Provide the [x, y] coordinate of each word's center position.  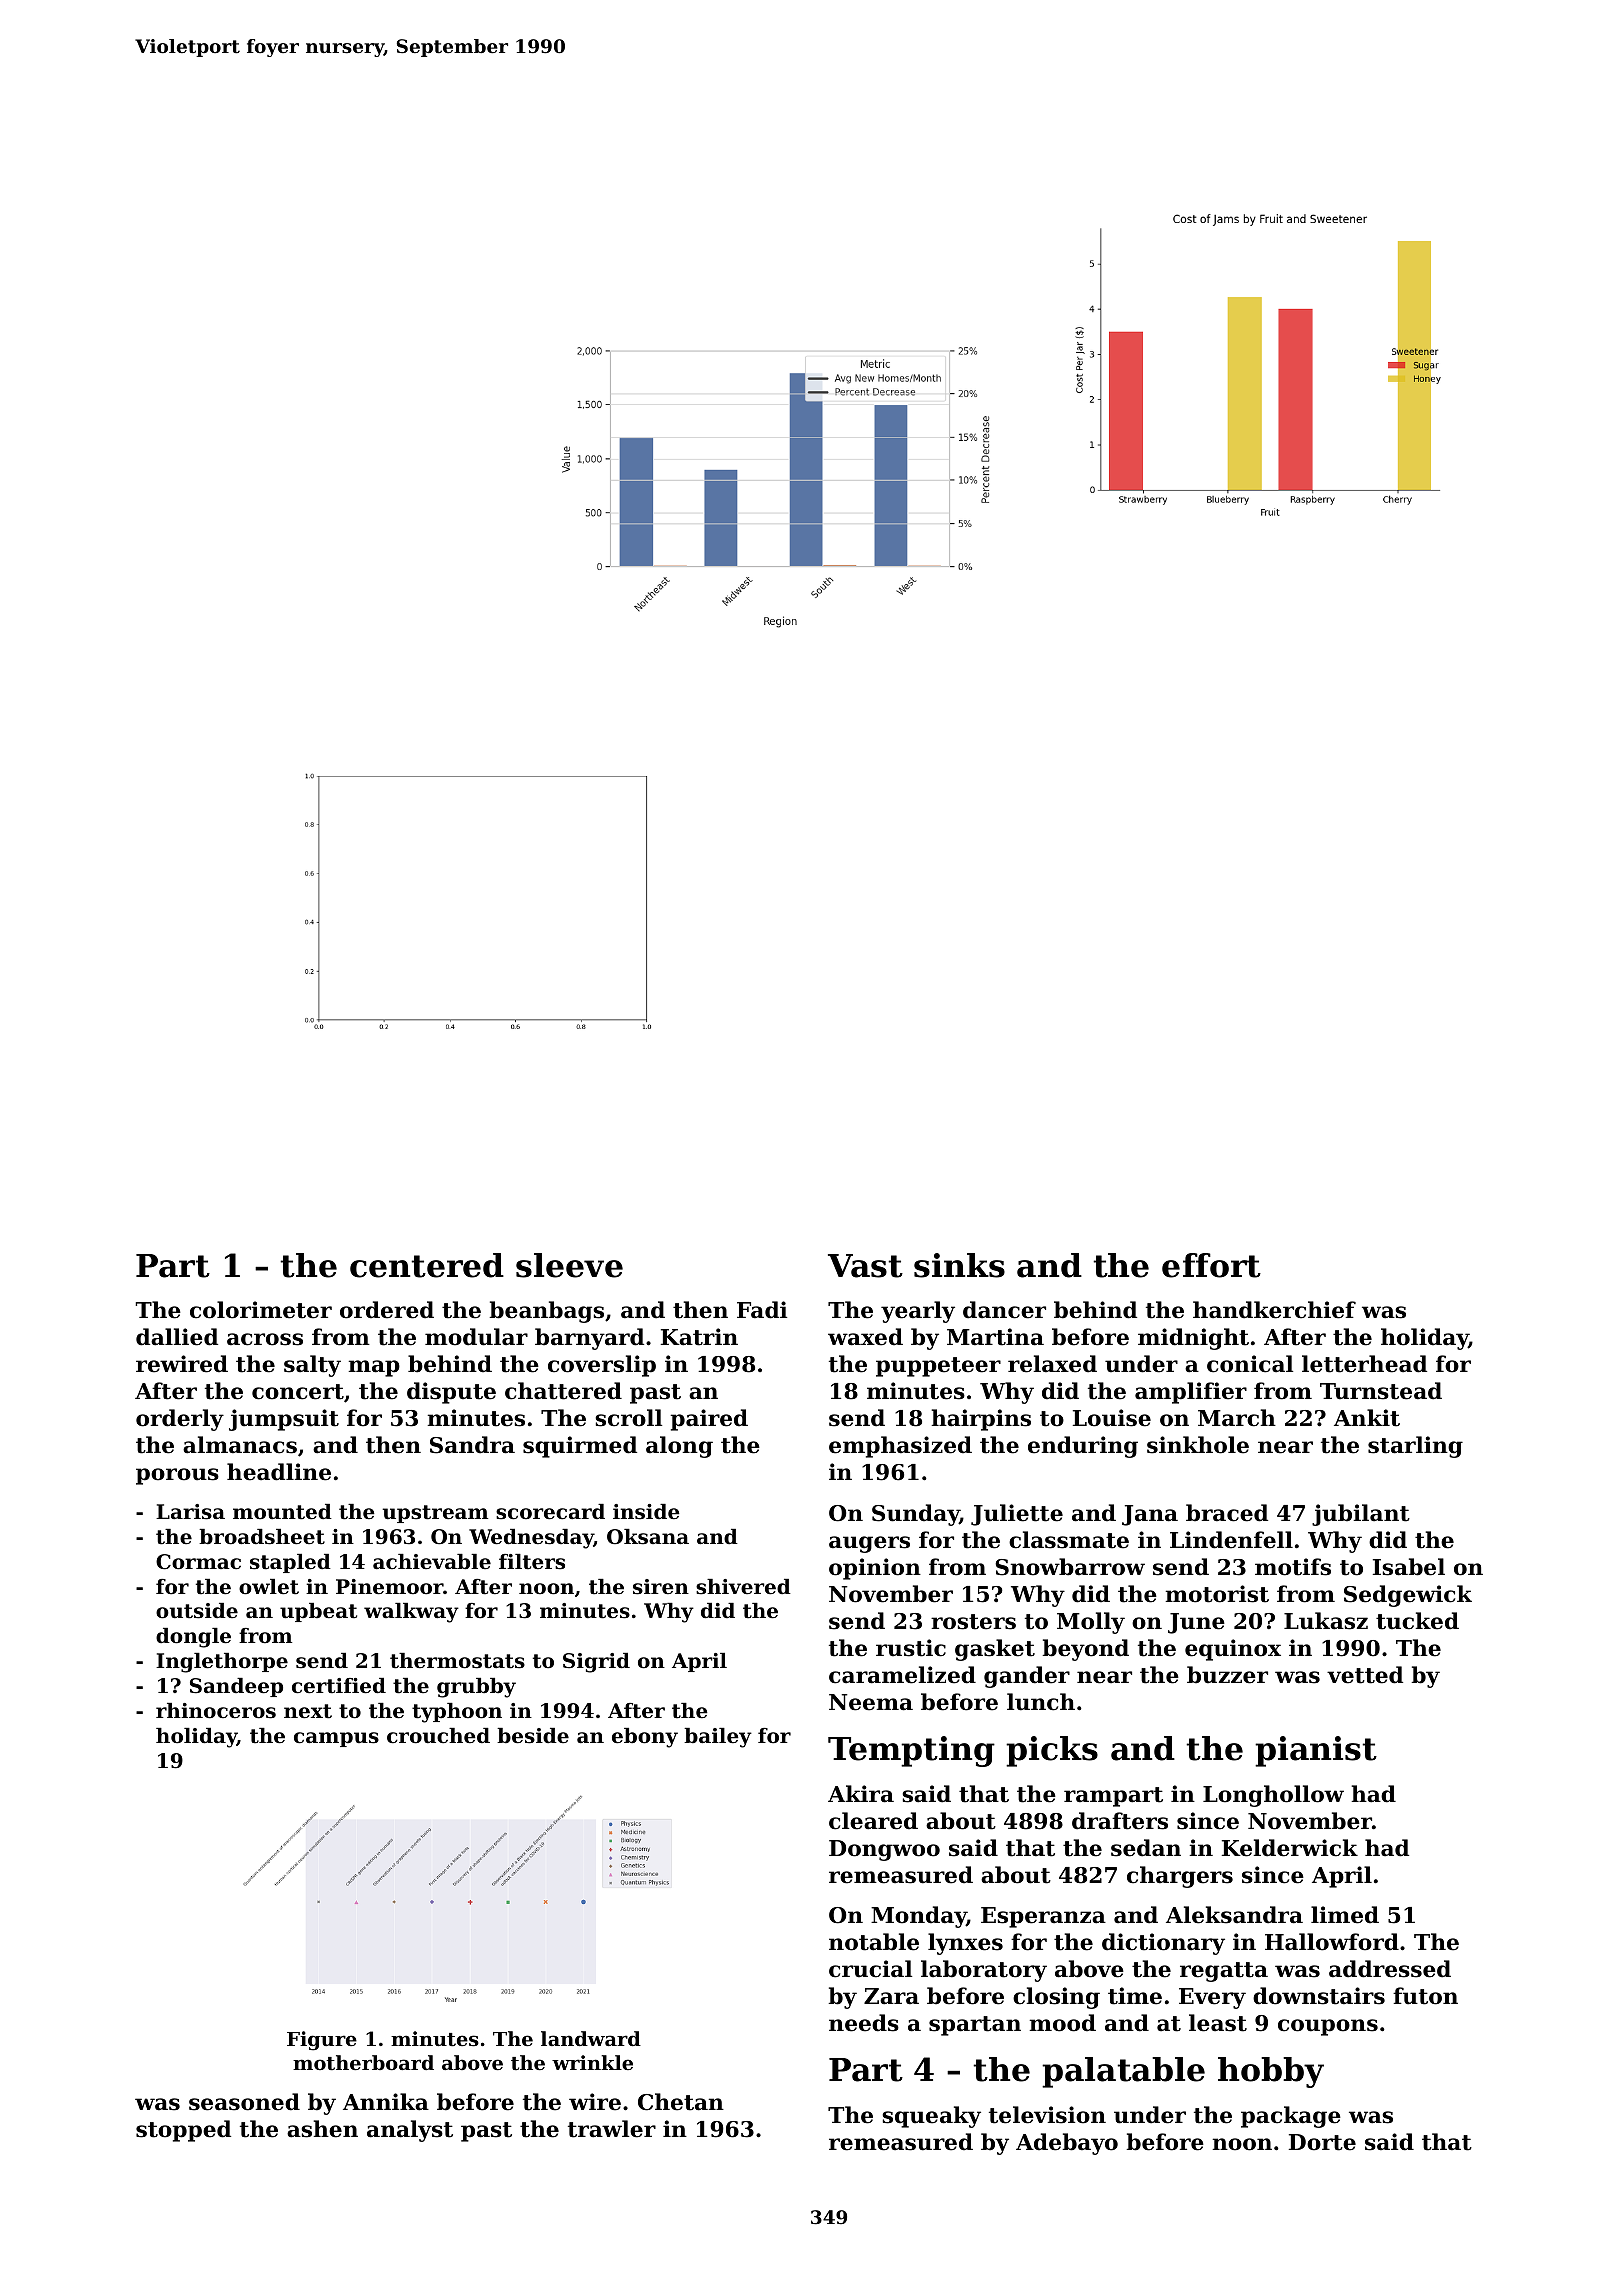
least [1218, 2023]
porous [177, 1476]
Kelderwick [1290, 1848]
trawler [612, 2129]
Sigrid [596, 1663]
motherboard [363, 2063]
